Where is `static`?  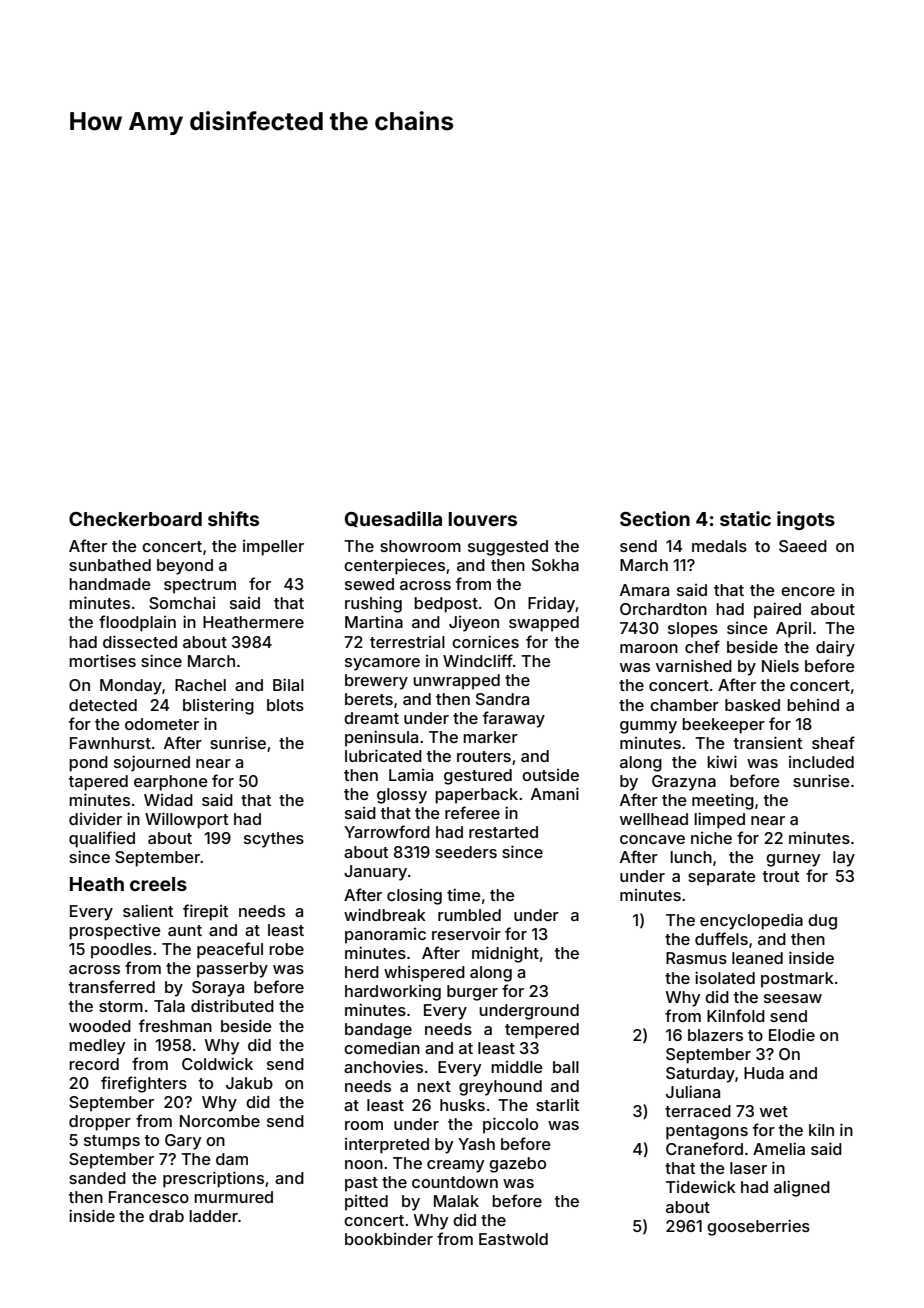 static is located at coordinates (745, 518).
